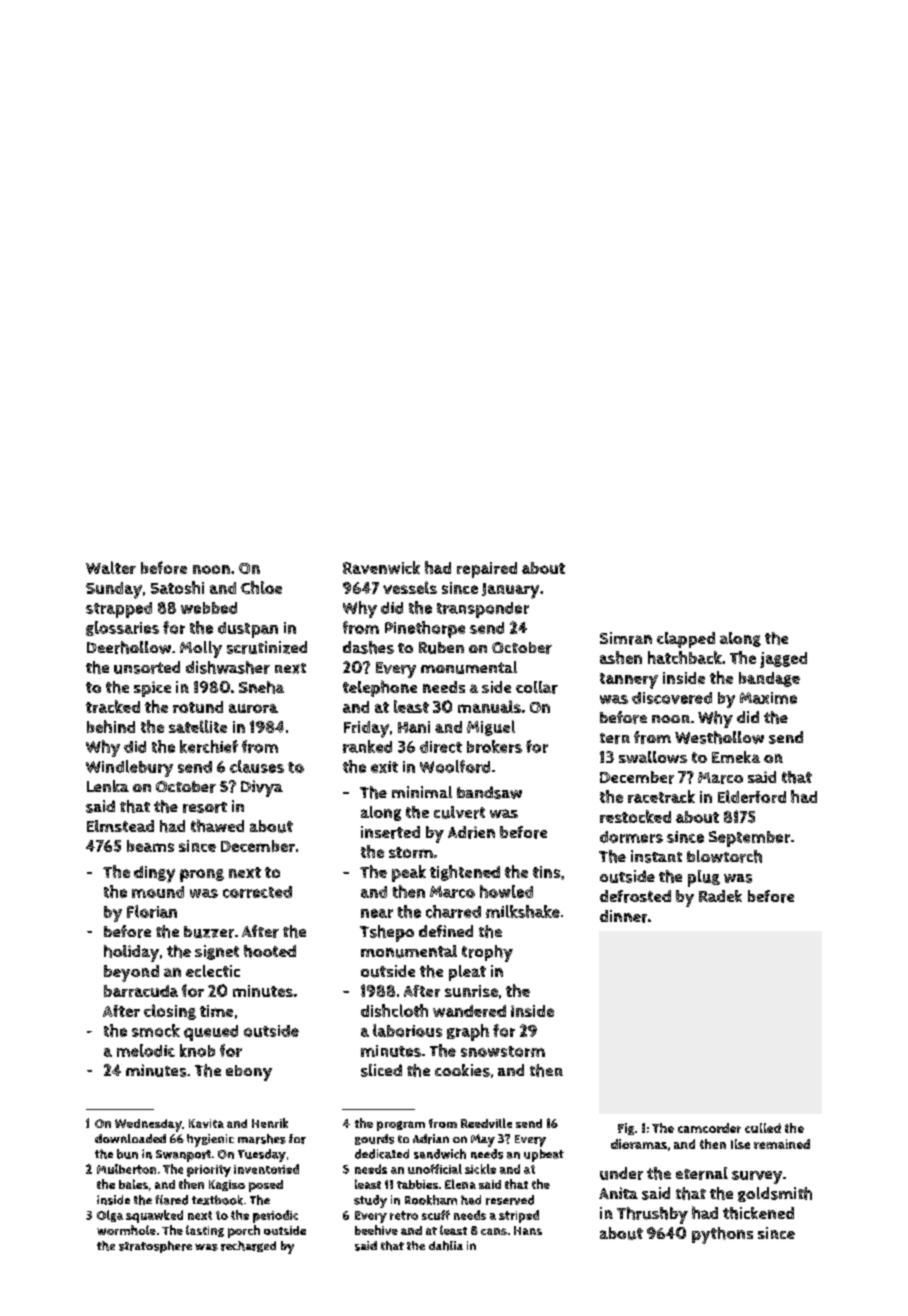  Describe the element at coordinates (623, 916) in the document. I see `dinner` at that location.
